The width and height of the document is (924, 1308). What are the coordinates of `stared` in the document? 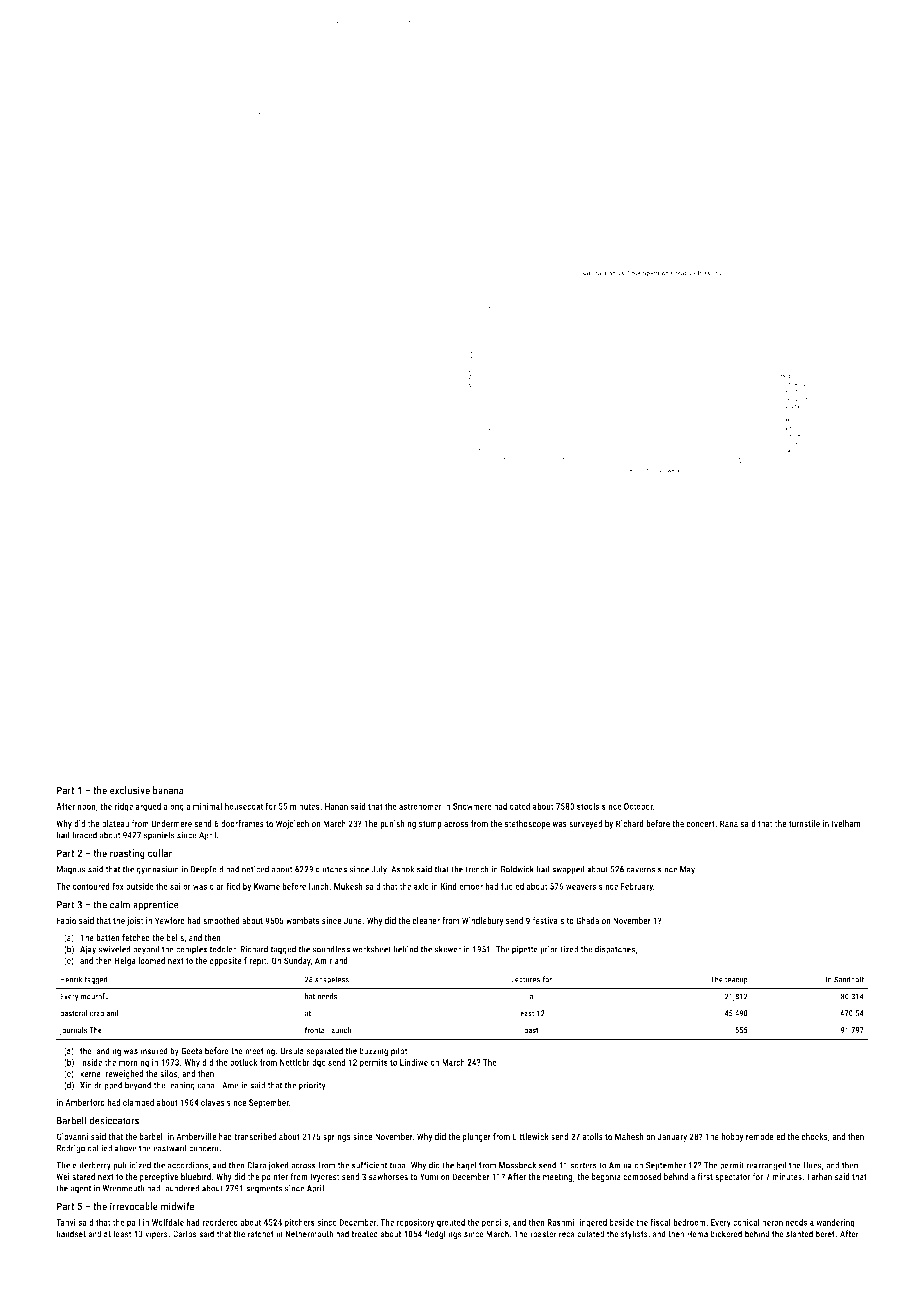 It's located at (83, 1176).
